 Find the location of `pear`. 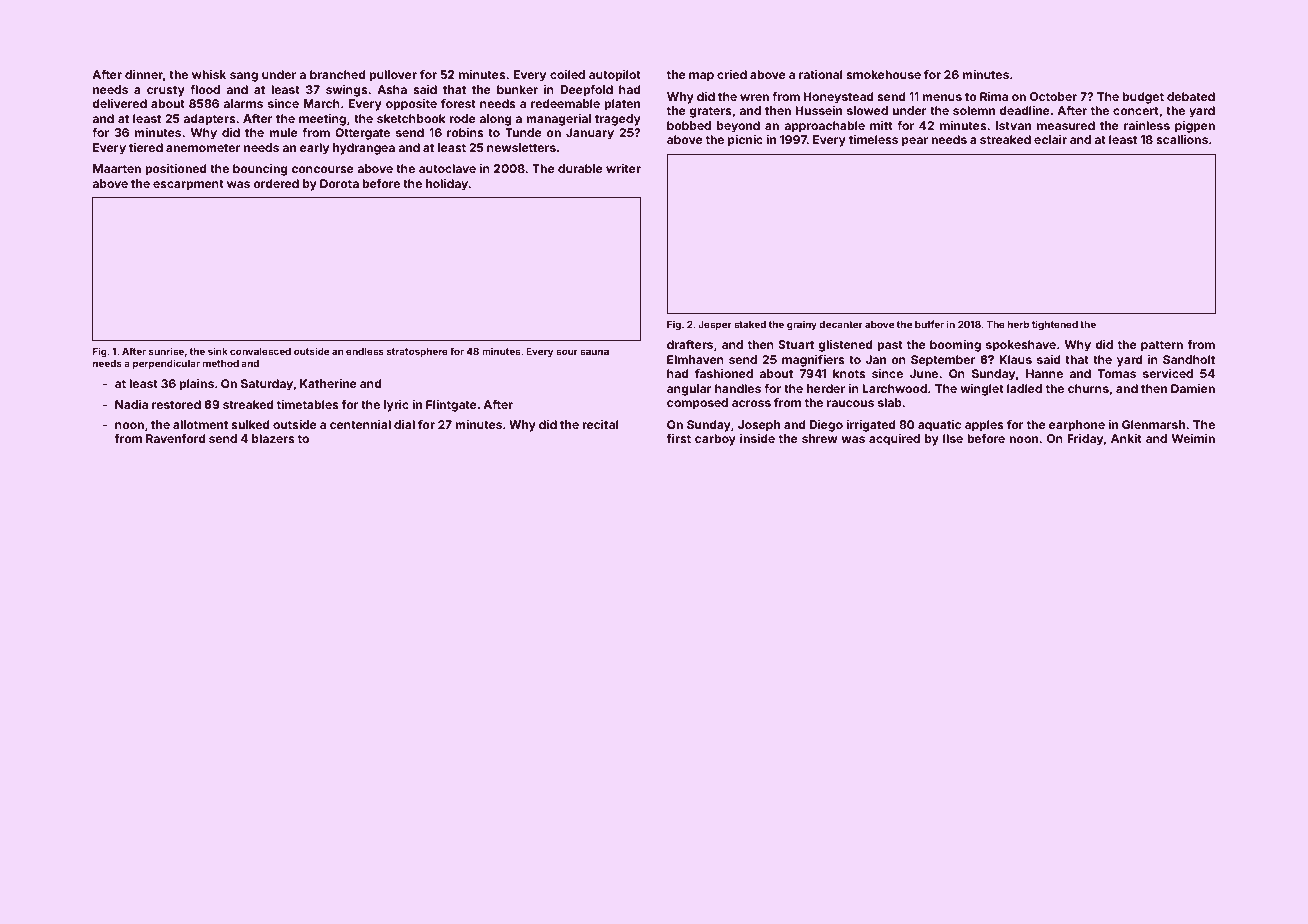

pear is located at coordinates (915, 142).
